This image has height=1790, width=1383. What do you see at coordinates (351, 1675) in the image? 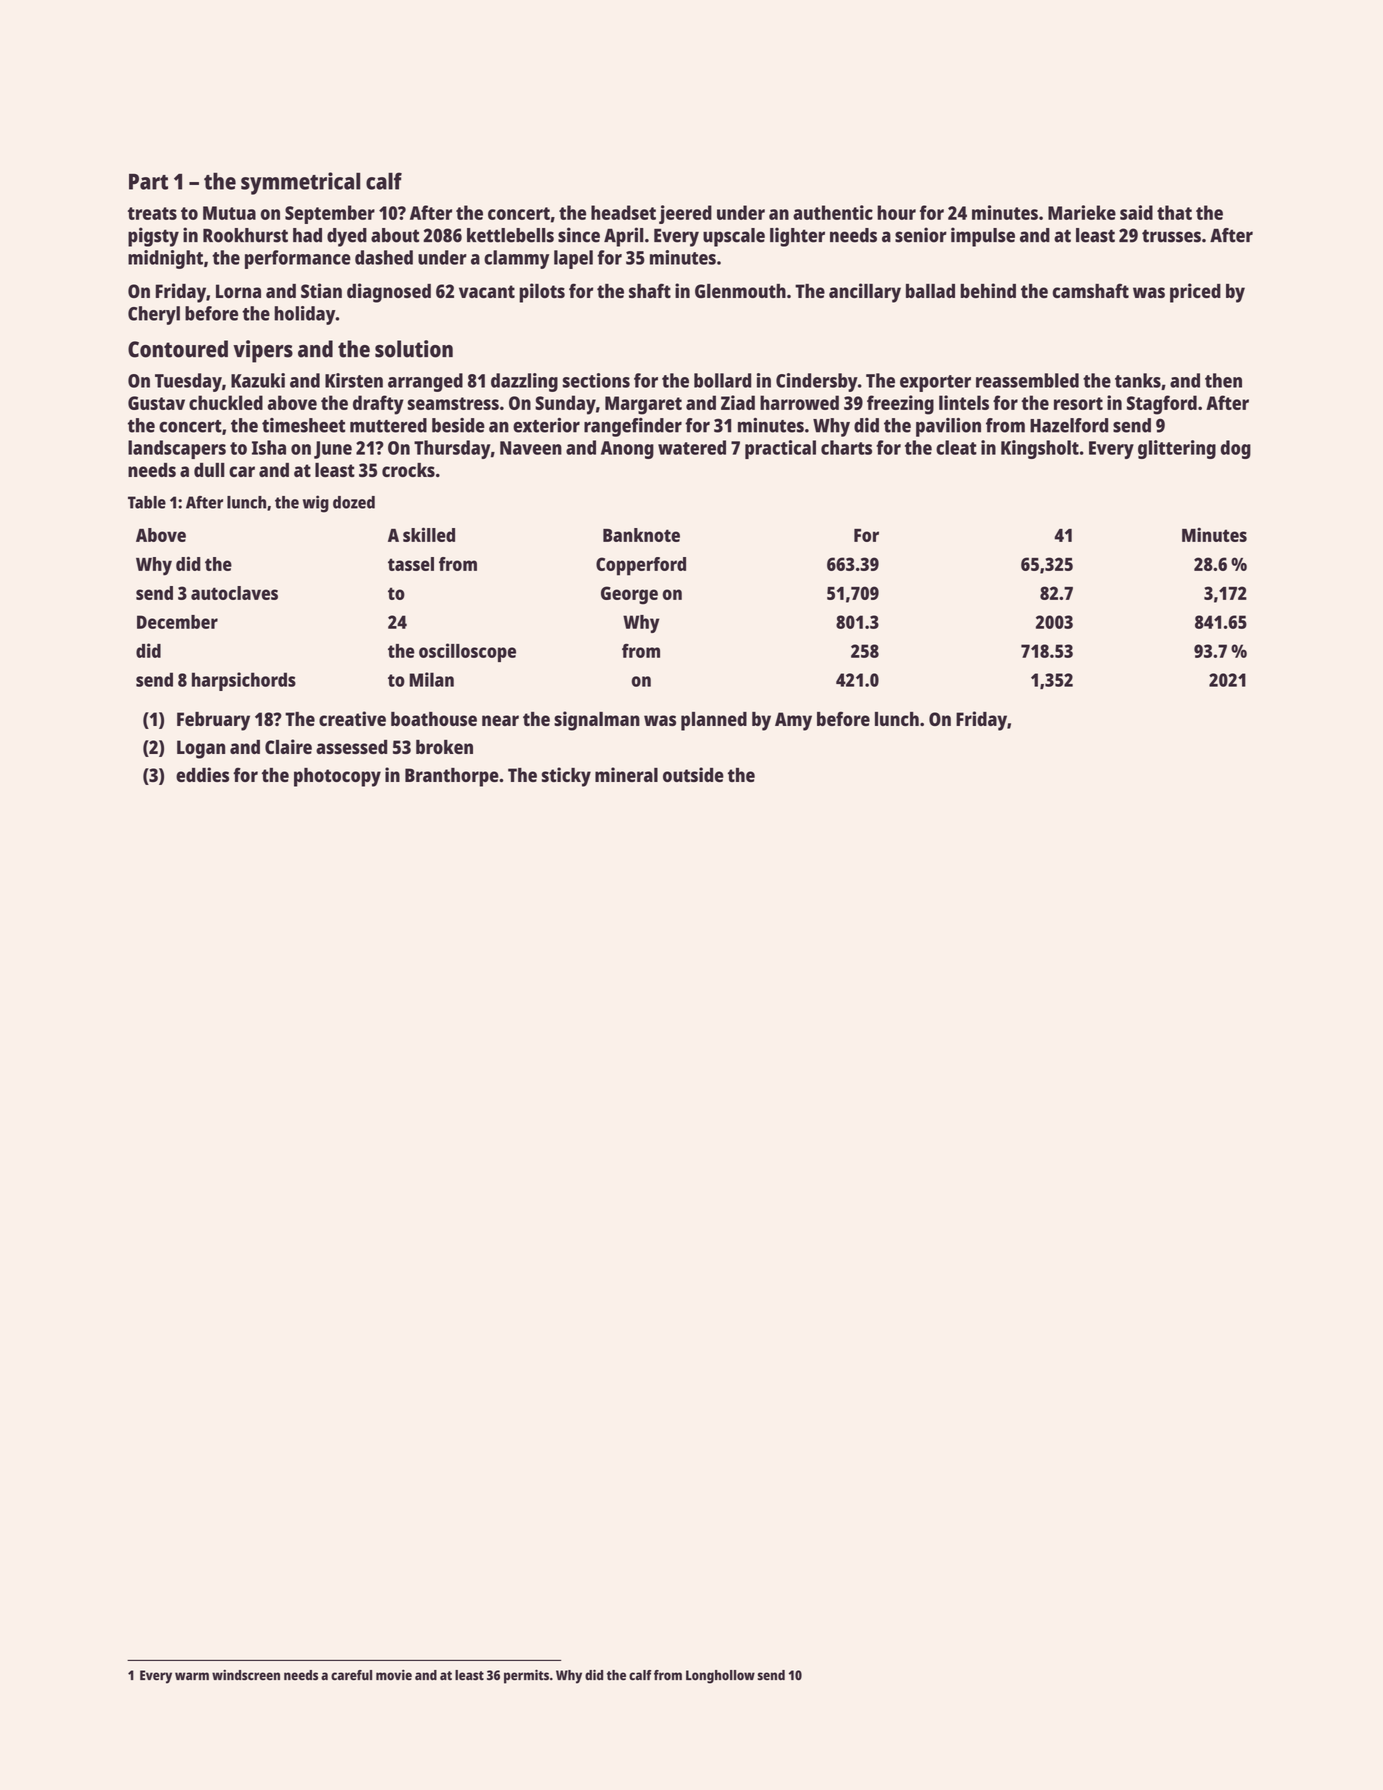
I see `careful` at bounding box center [351, 1675].
